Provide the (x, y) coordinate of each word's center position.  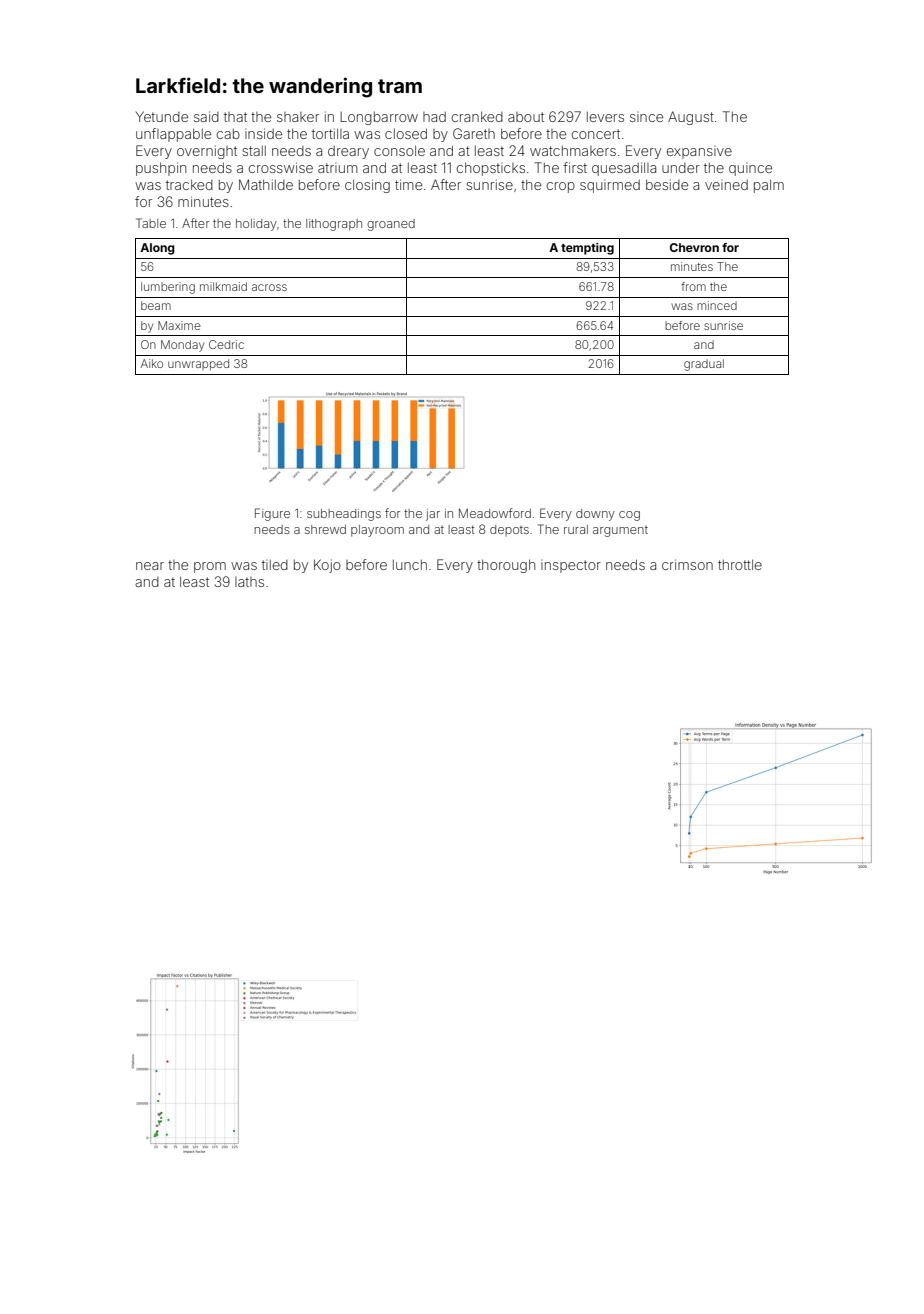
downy (595, 515)
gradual (704, 365)
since (646, 117)
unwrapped (198, 364)
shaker (298, 117)
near (150, 566)
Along (157, 249)
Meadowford (495, 513)
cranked (477, 116)
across (269, 287)
